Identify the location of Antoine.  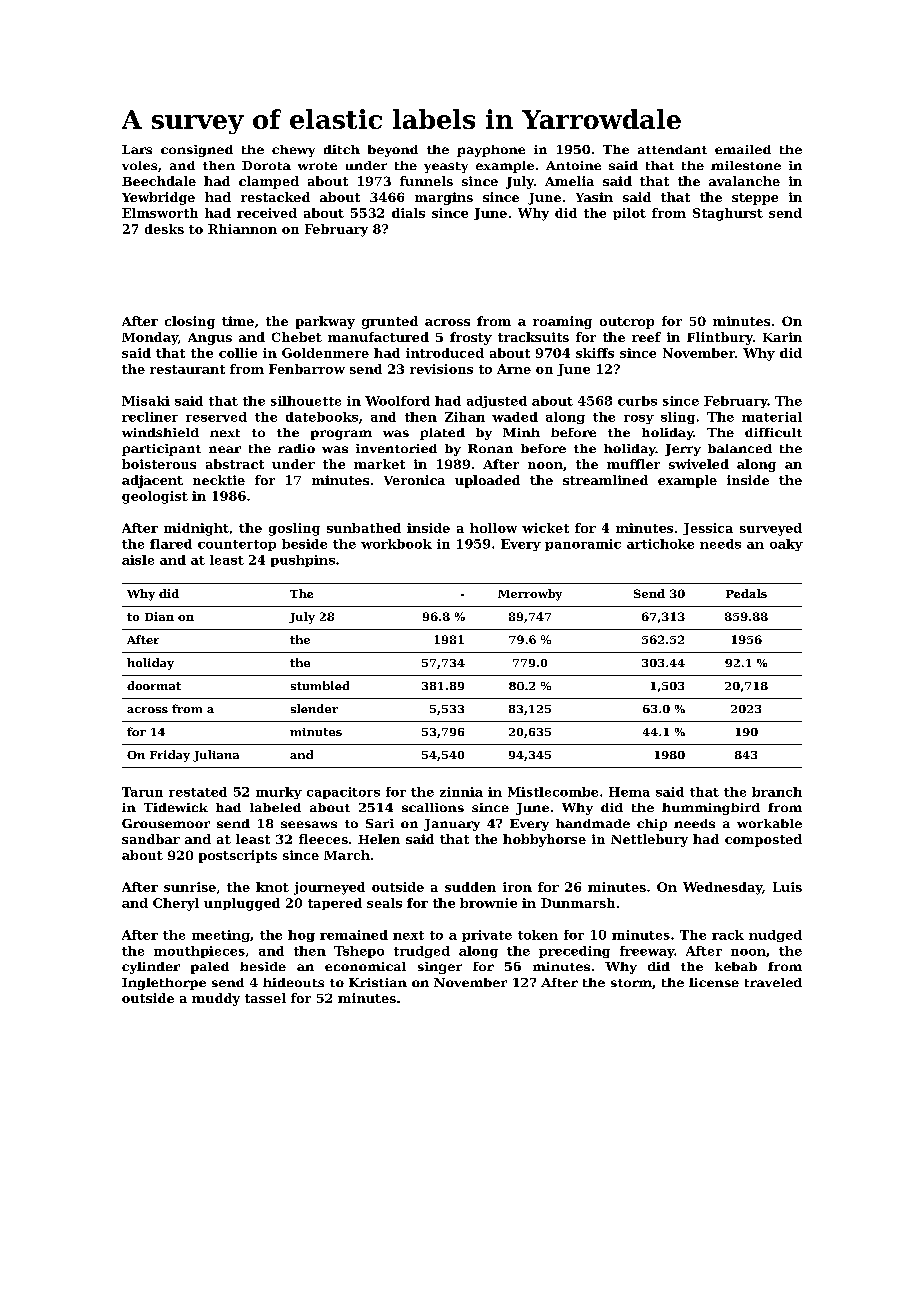
(573, 165).
